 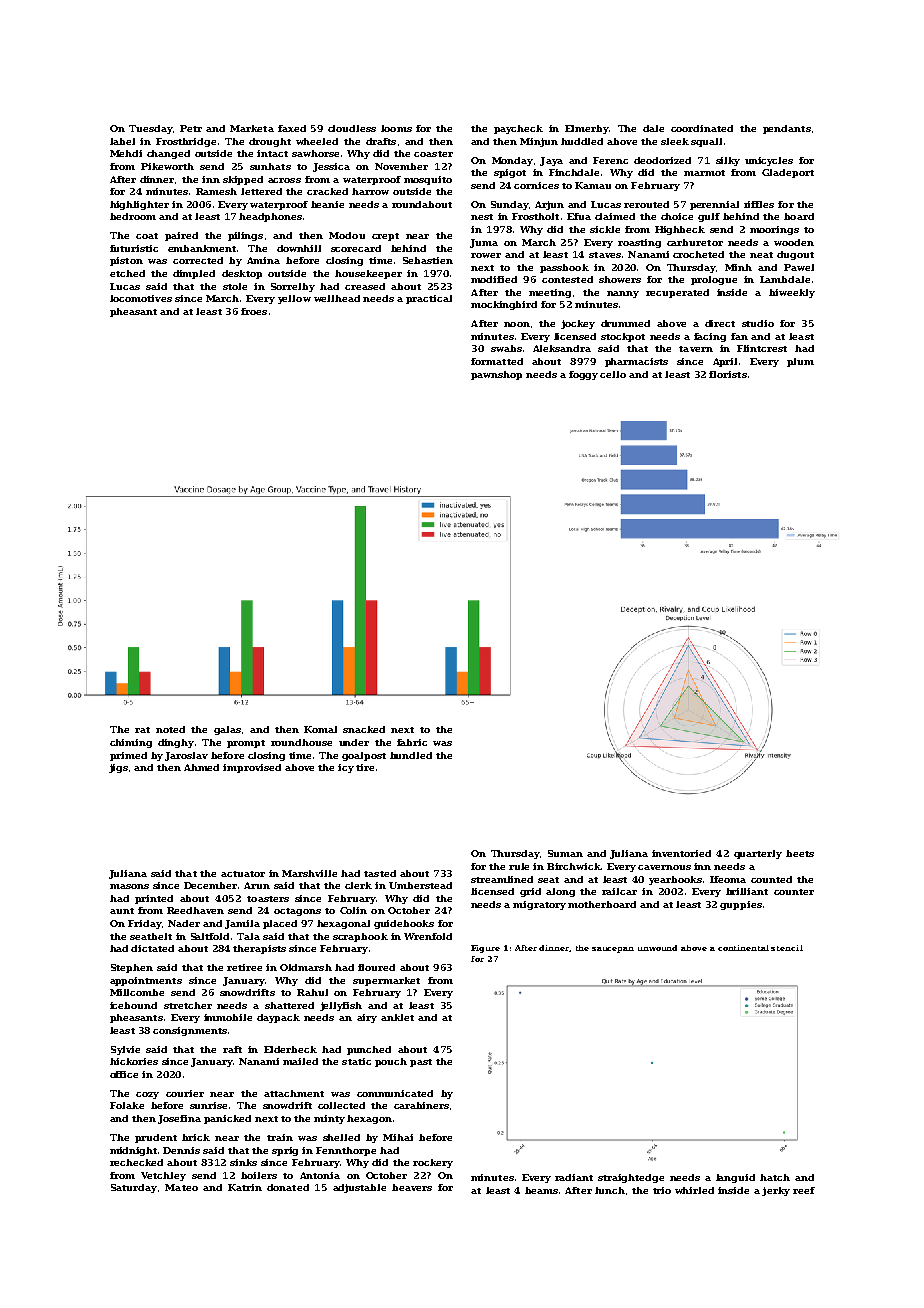 I want to click on looms, so click(x=396, y=128).
